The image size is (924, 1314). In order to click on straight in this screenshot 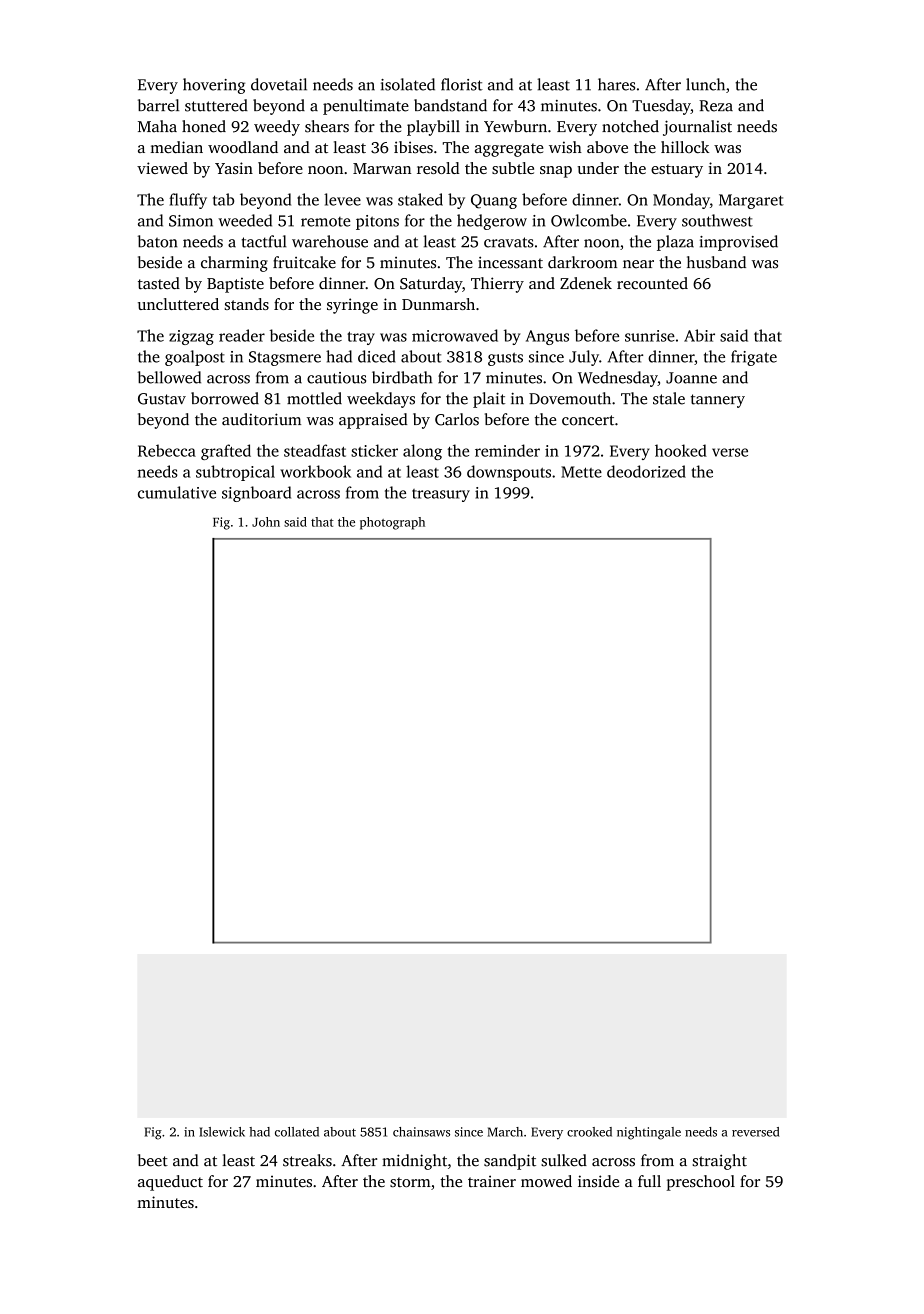, I will do `click(719, 1162)`.
